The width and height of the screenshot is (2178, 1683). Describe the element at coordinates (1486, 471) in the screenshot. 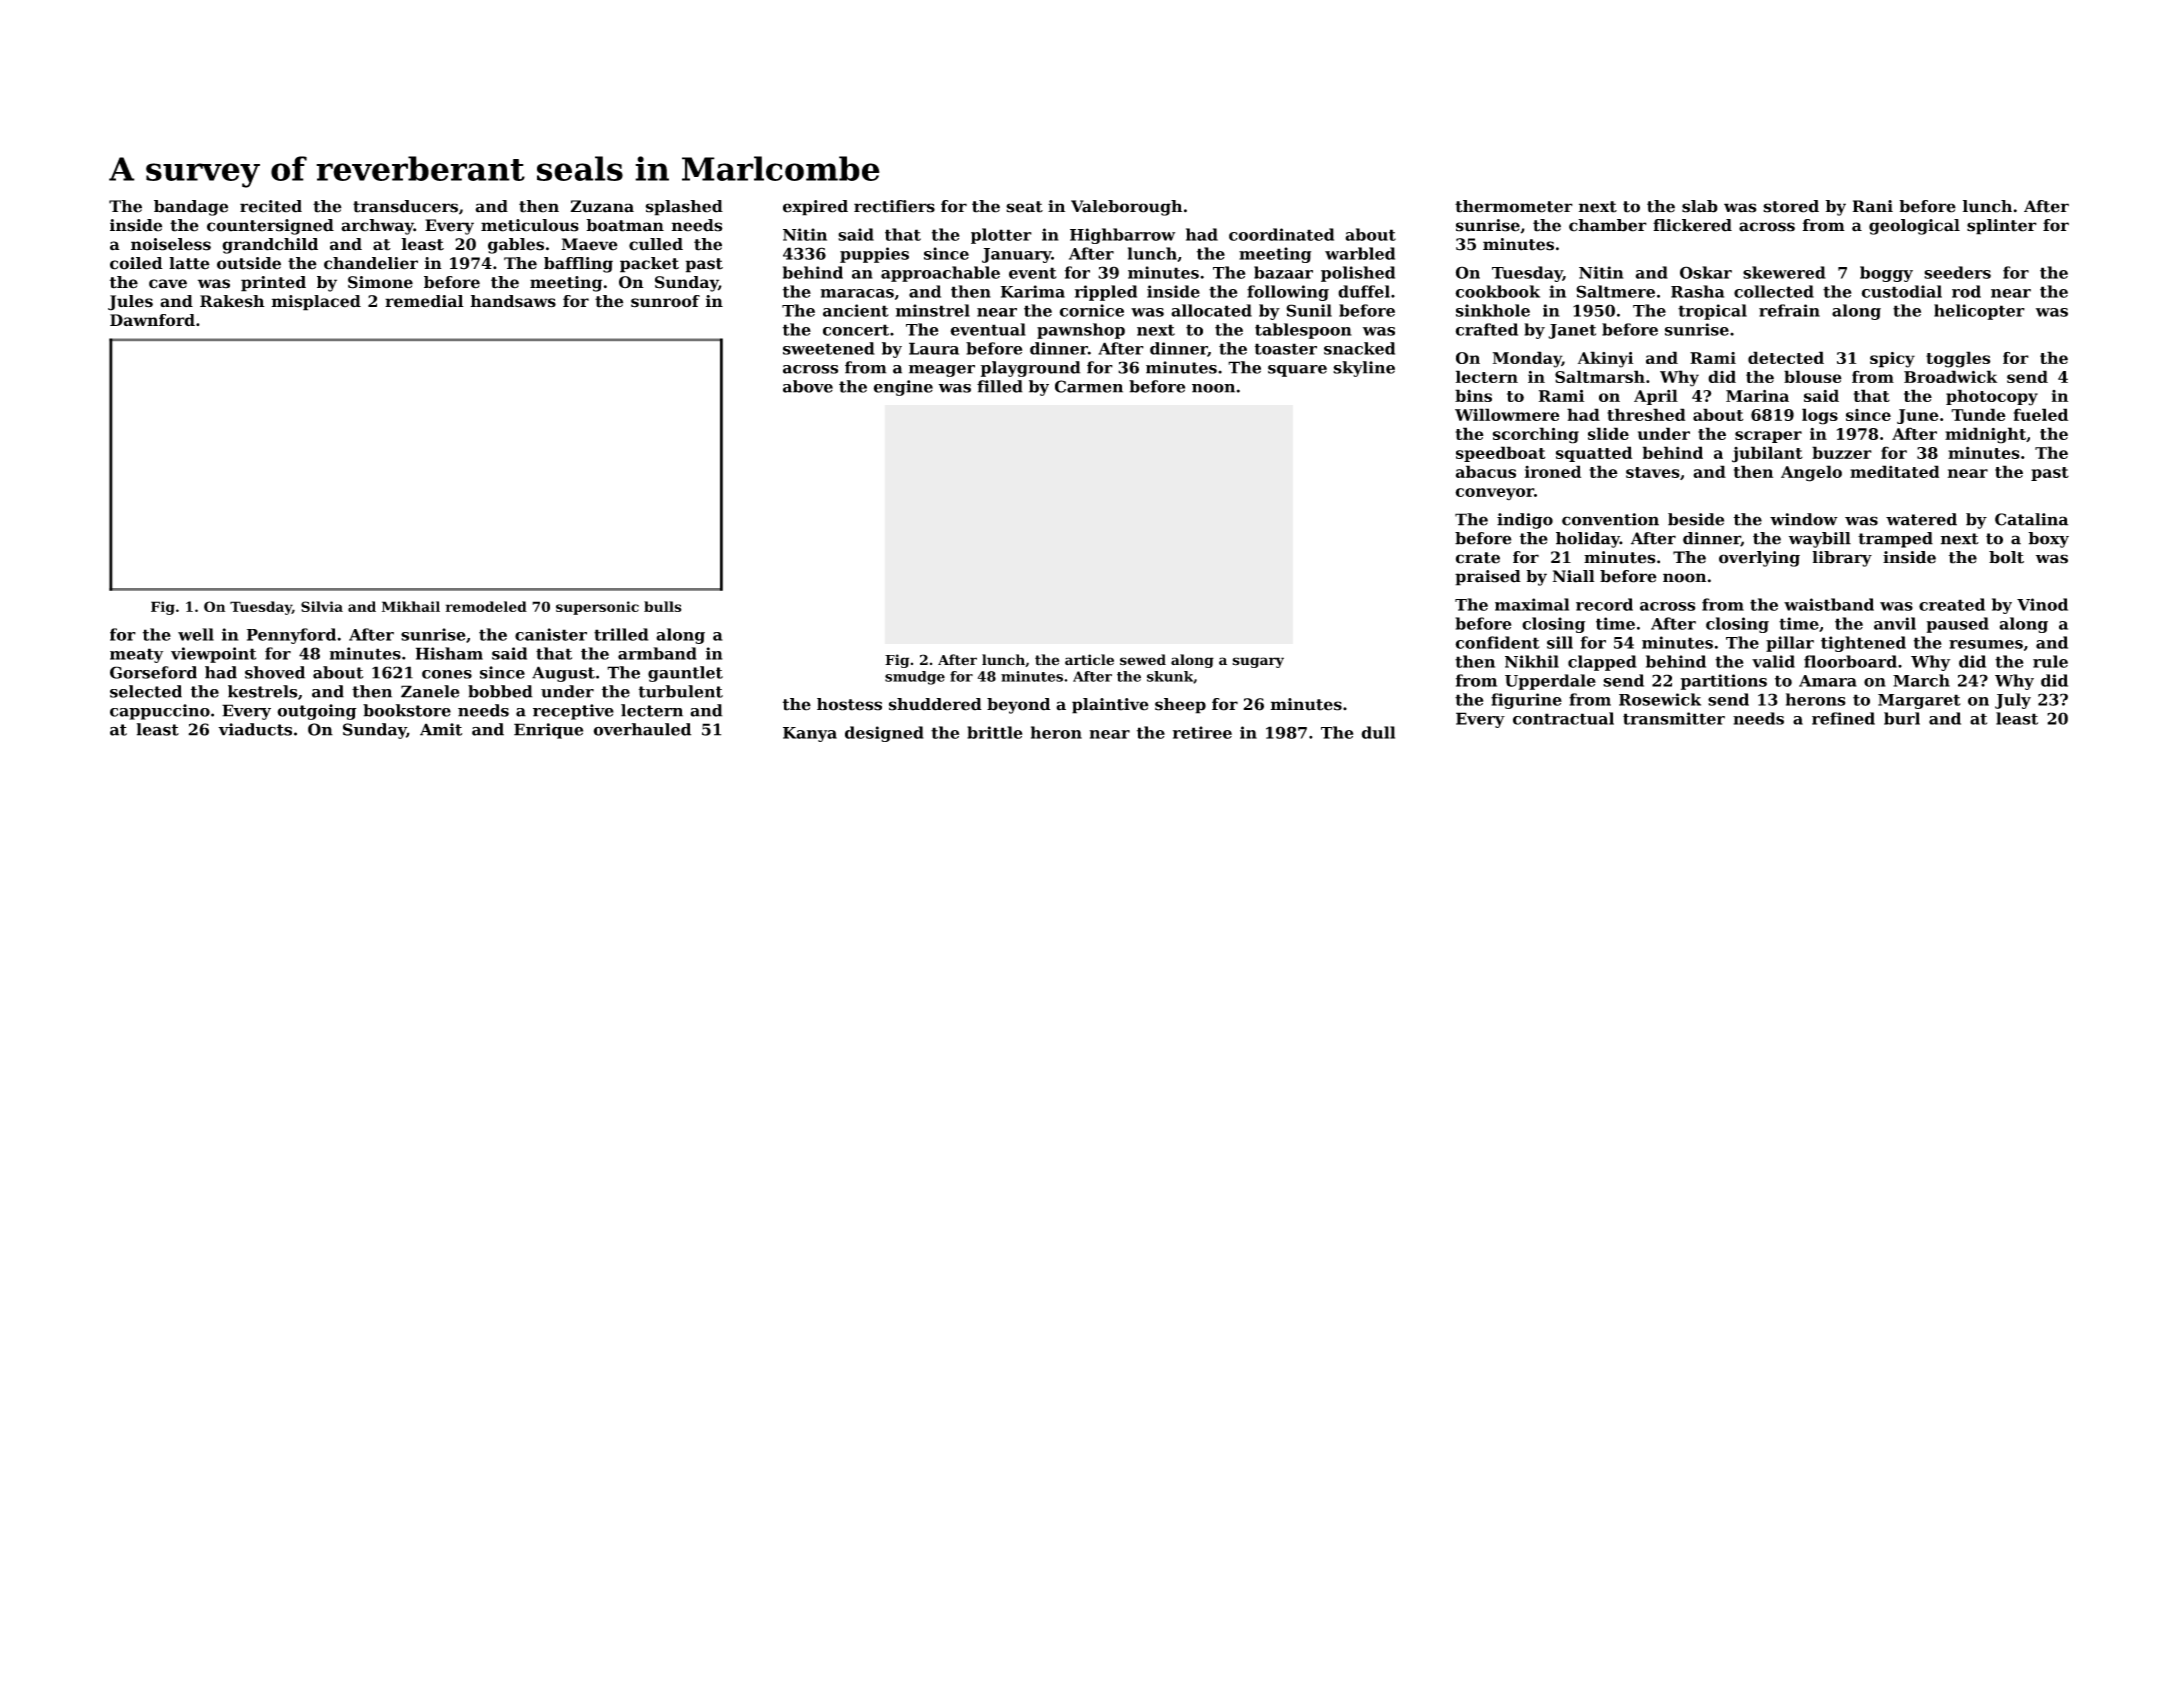

I see `abacus` at that location.
